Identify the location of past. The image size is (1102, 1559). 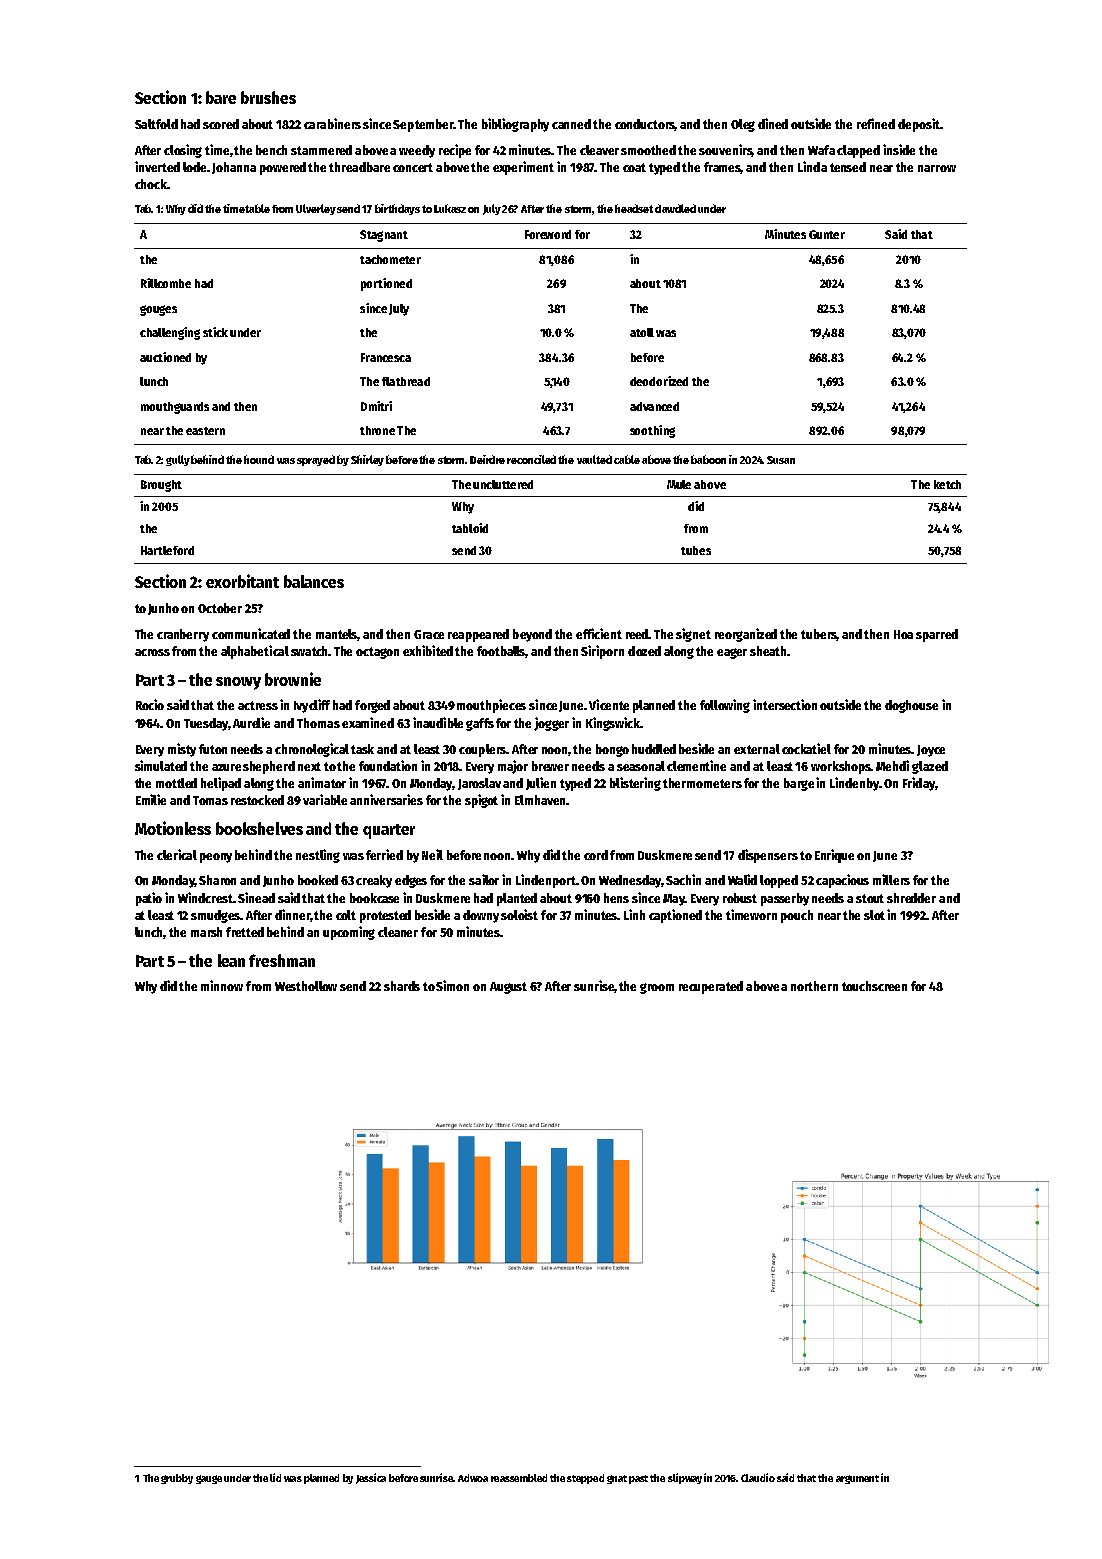
(638, 1479).
